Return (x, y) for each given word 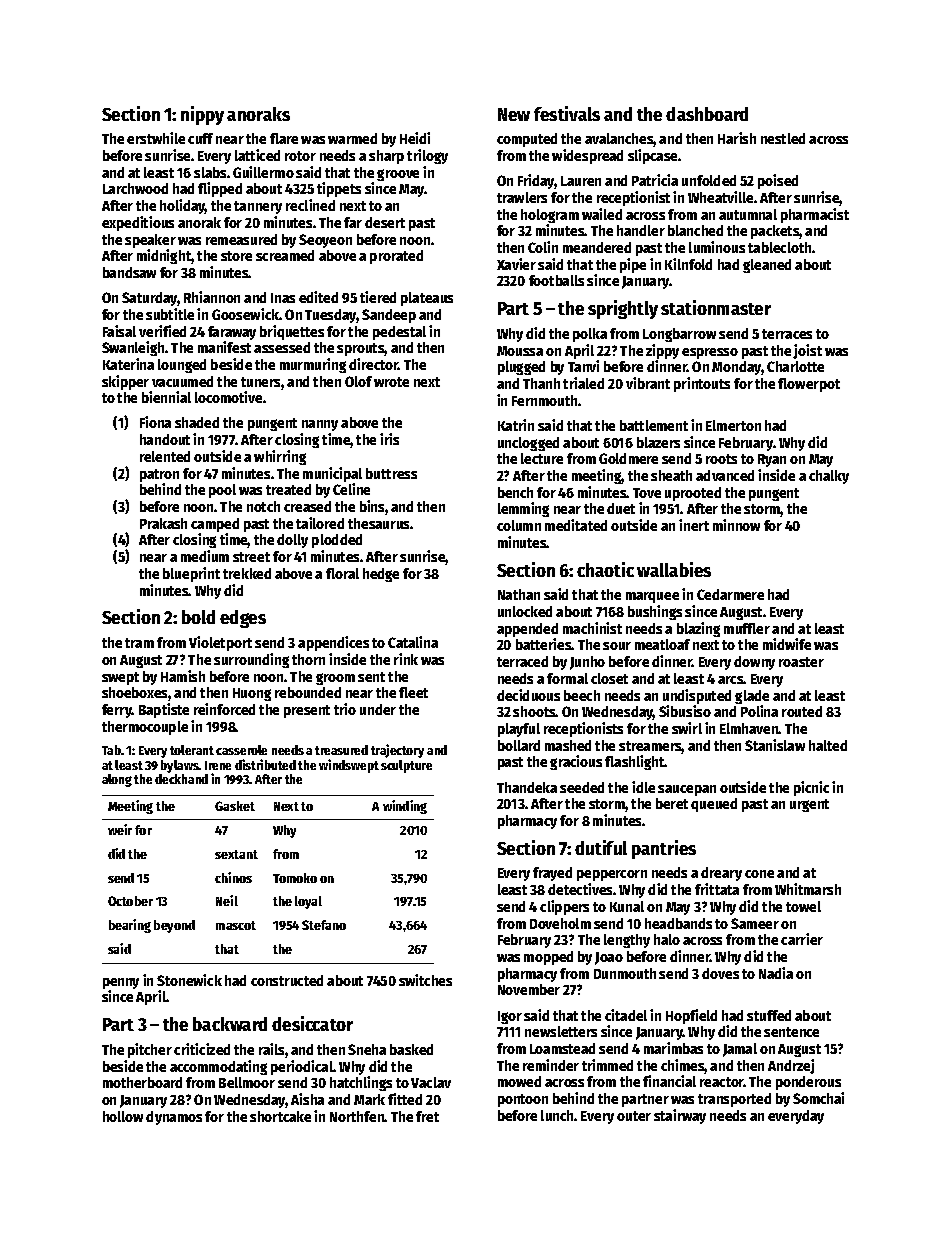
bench (515, 492)
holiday (183, 206)
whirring (280, 457)
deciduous (528, 695)
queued (714, 805)
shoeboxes (135, 694)
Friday (536, 181)
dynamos (174, 1118)
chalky (829, 477)
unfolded (709, 180)
